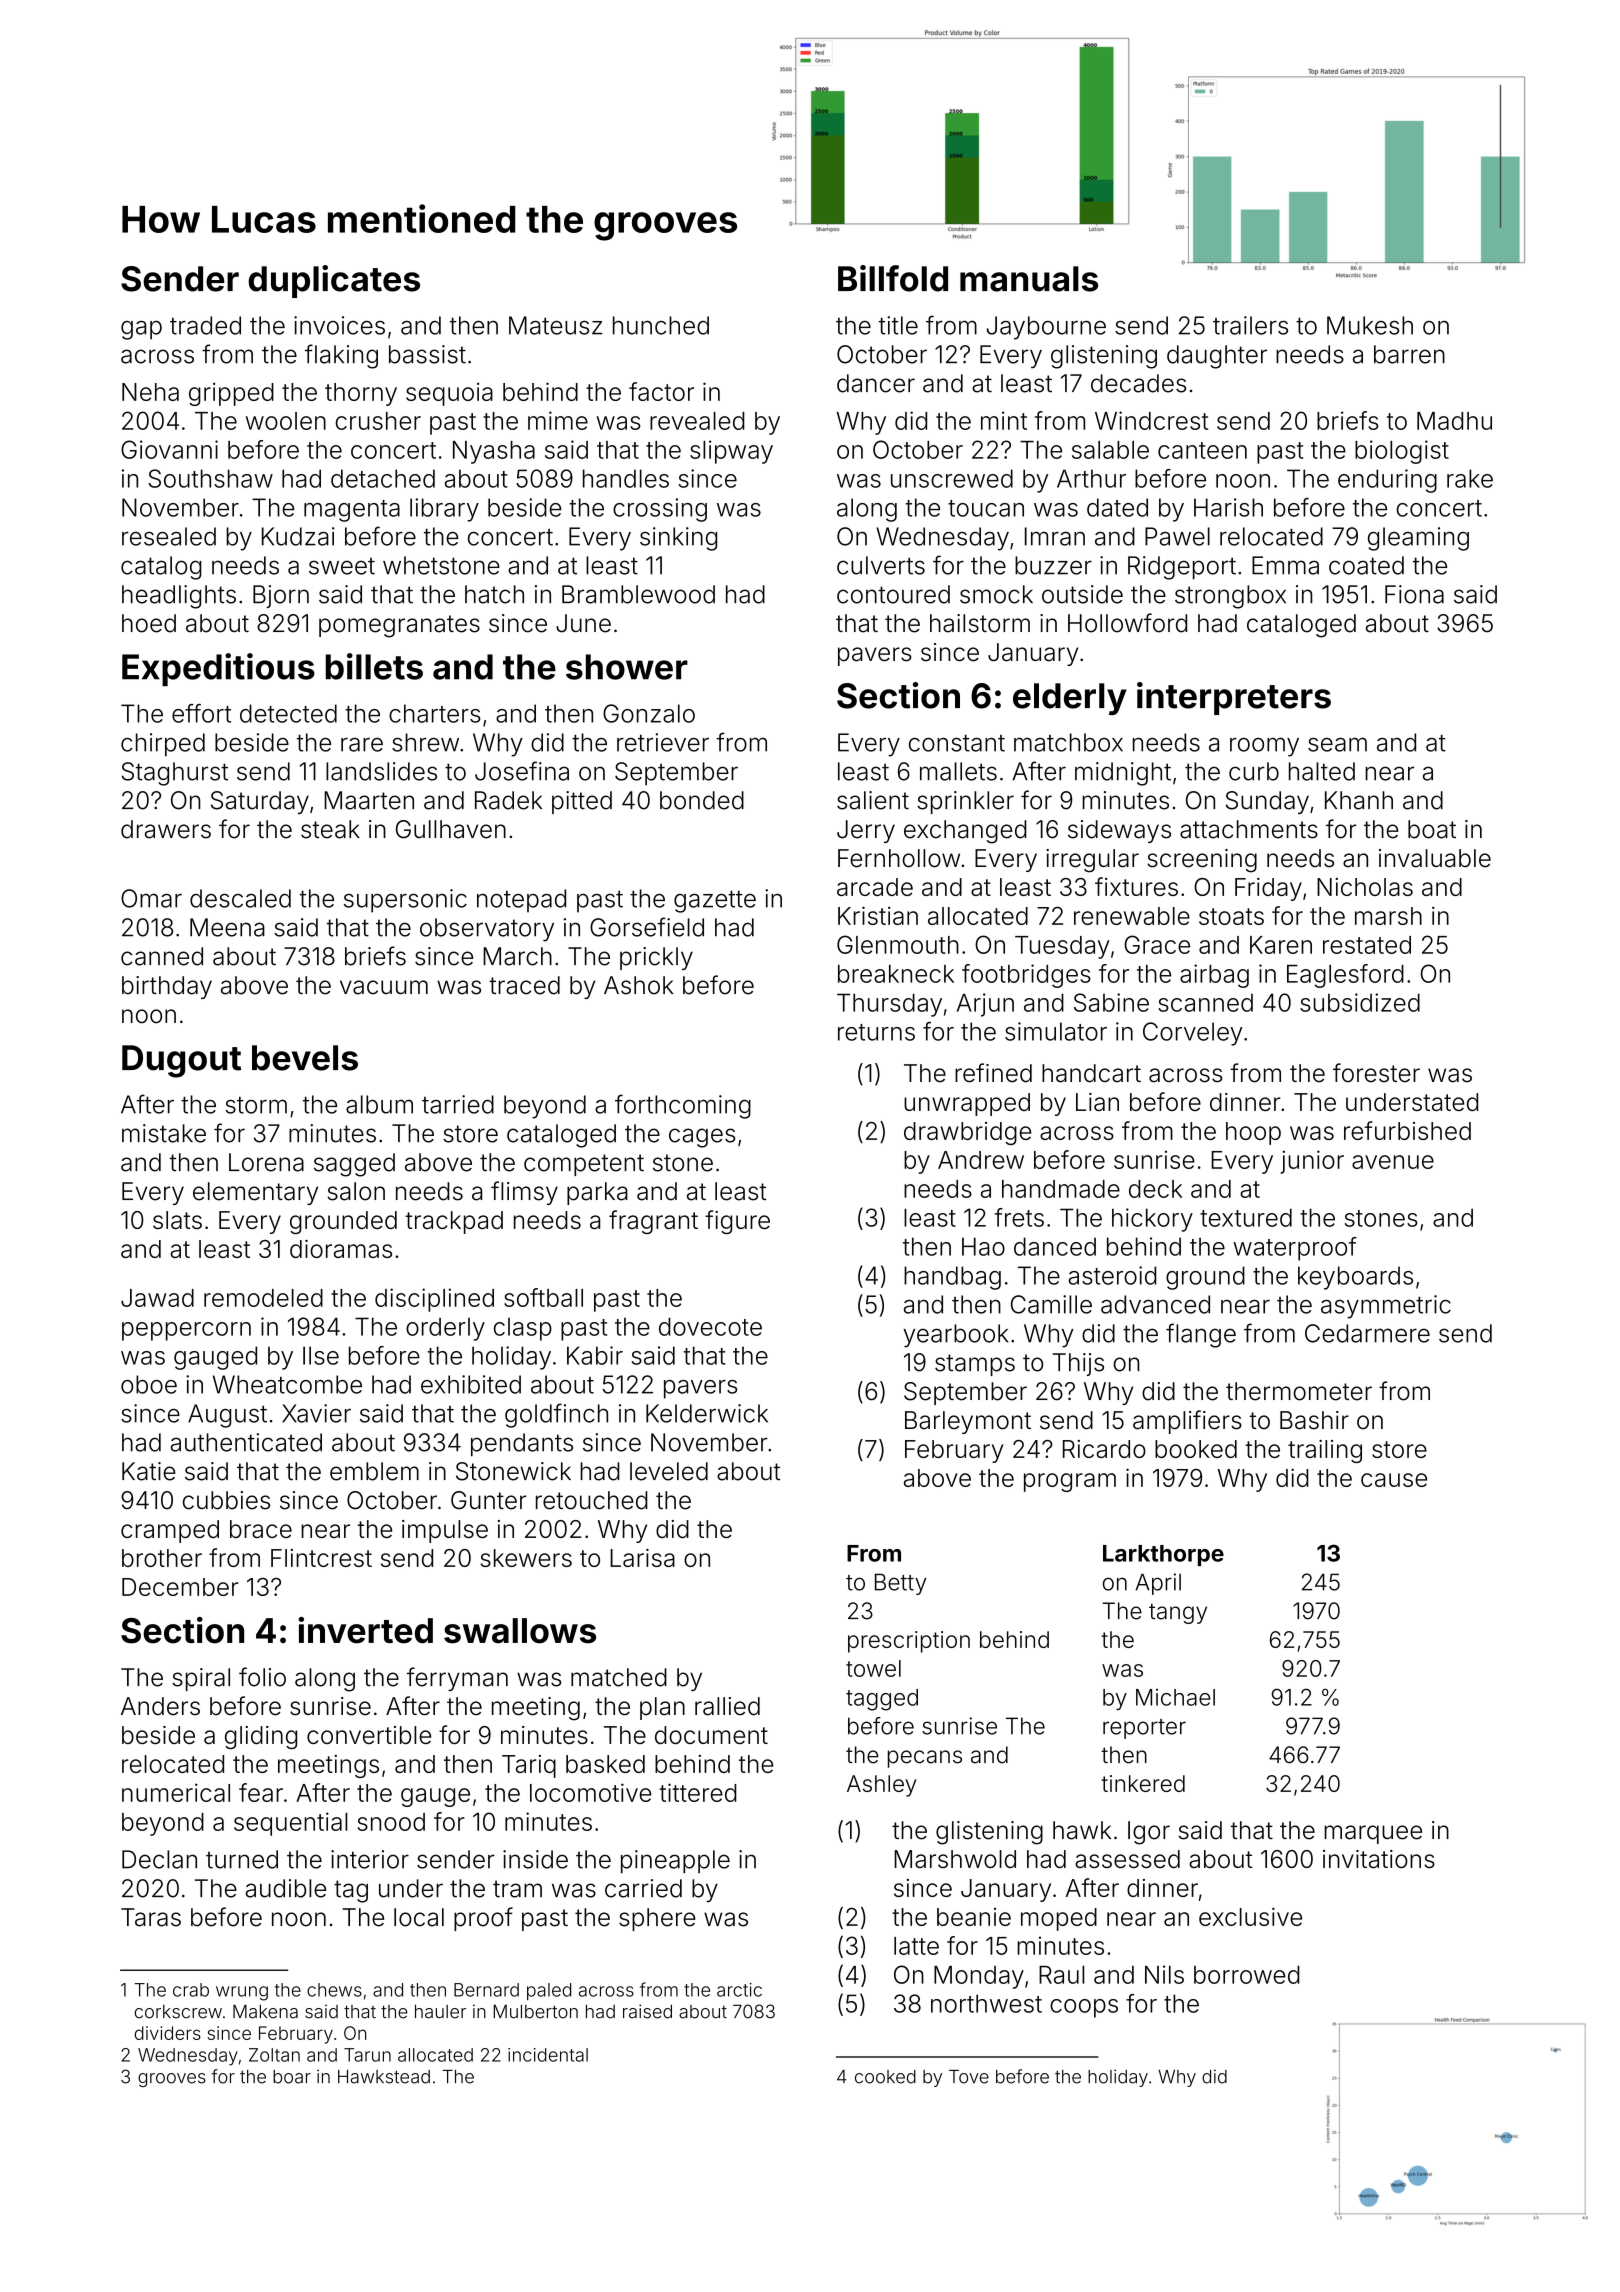 The image size is (1620, 2292). What do you see at coordinates (160, 1706) in the screenshot?
I see `Anders` at bounding box center [160, 1706].
